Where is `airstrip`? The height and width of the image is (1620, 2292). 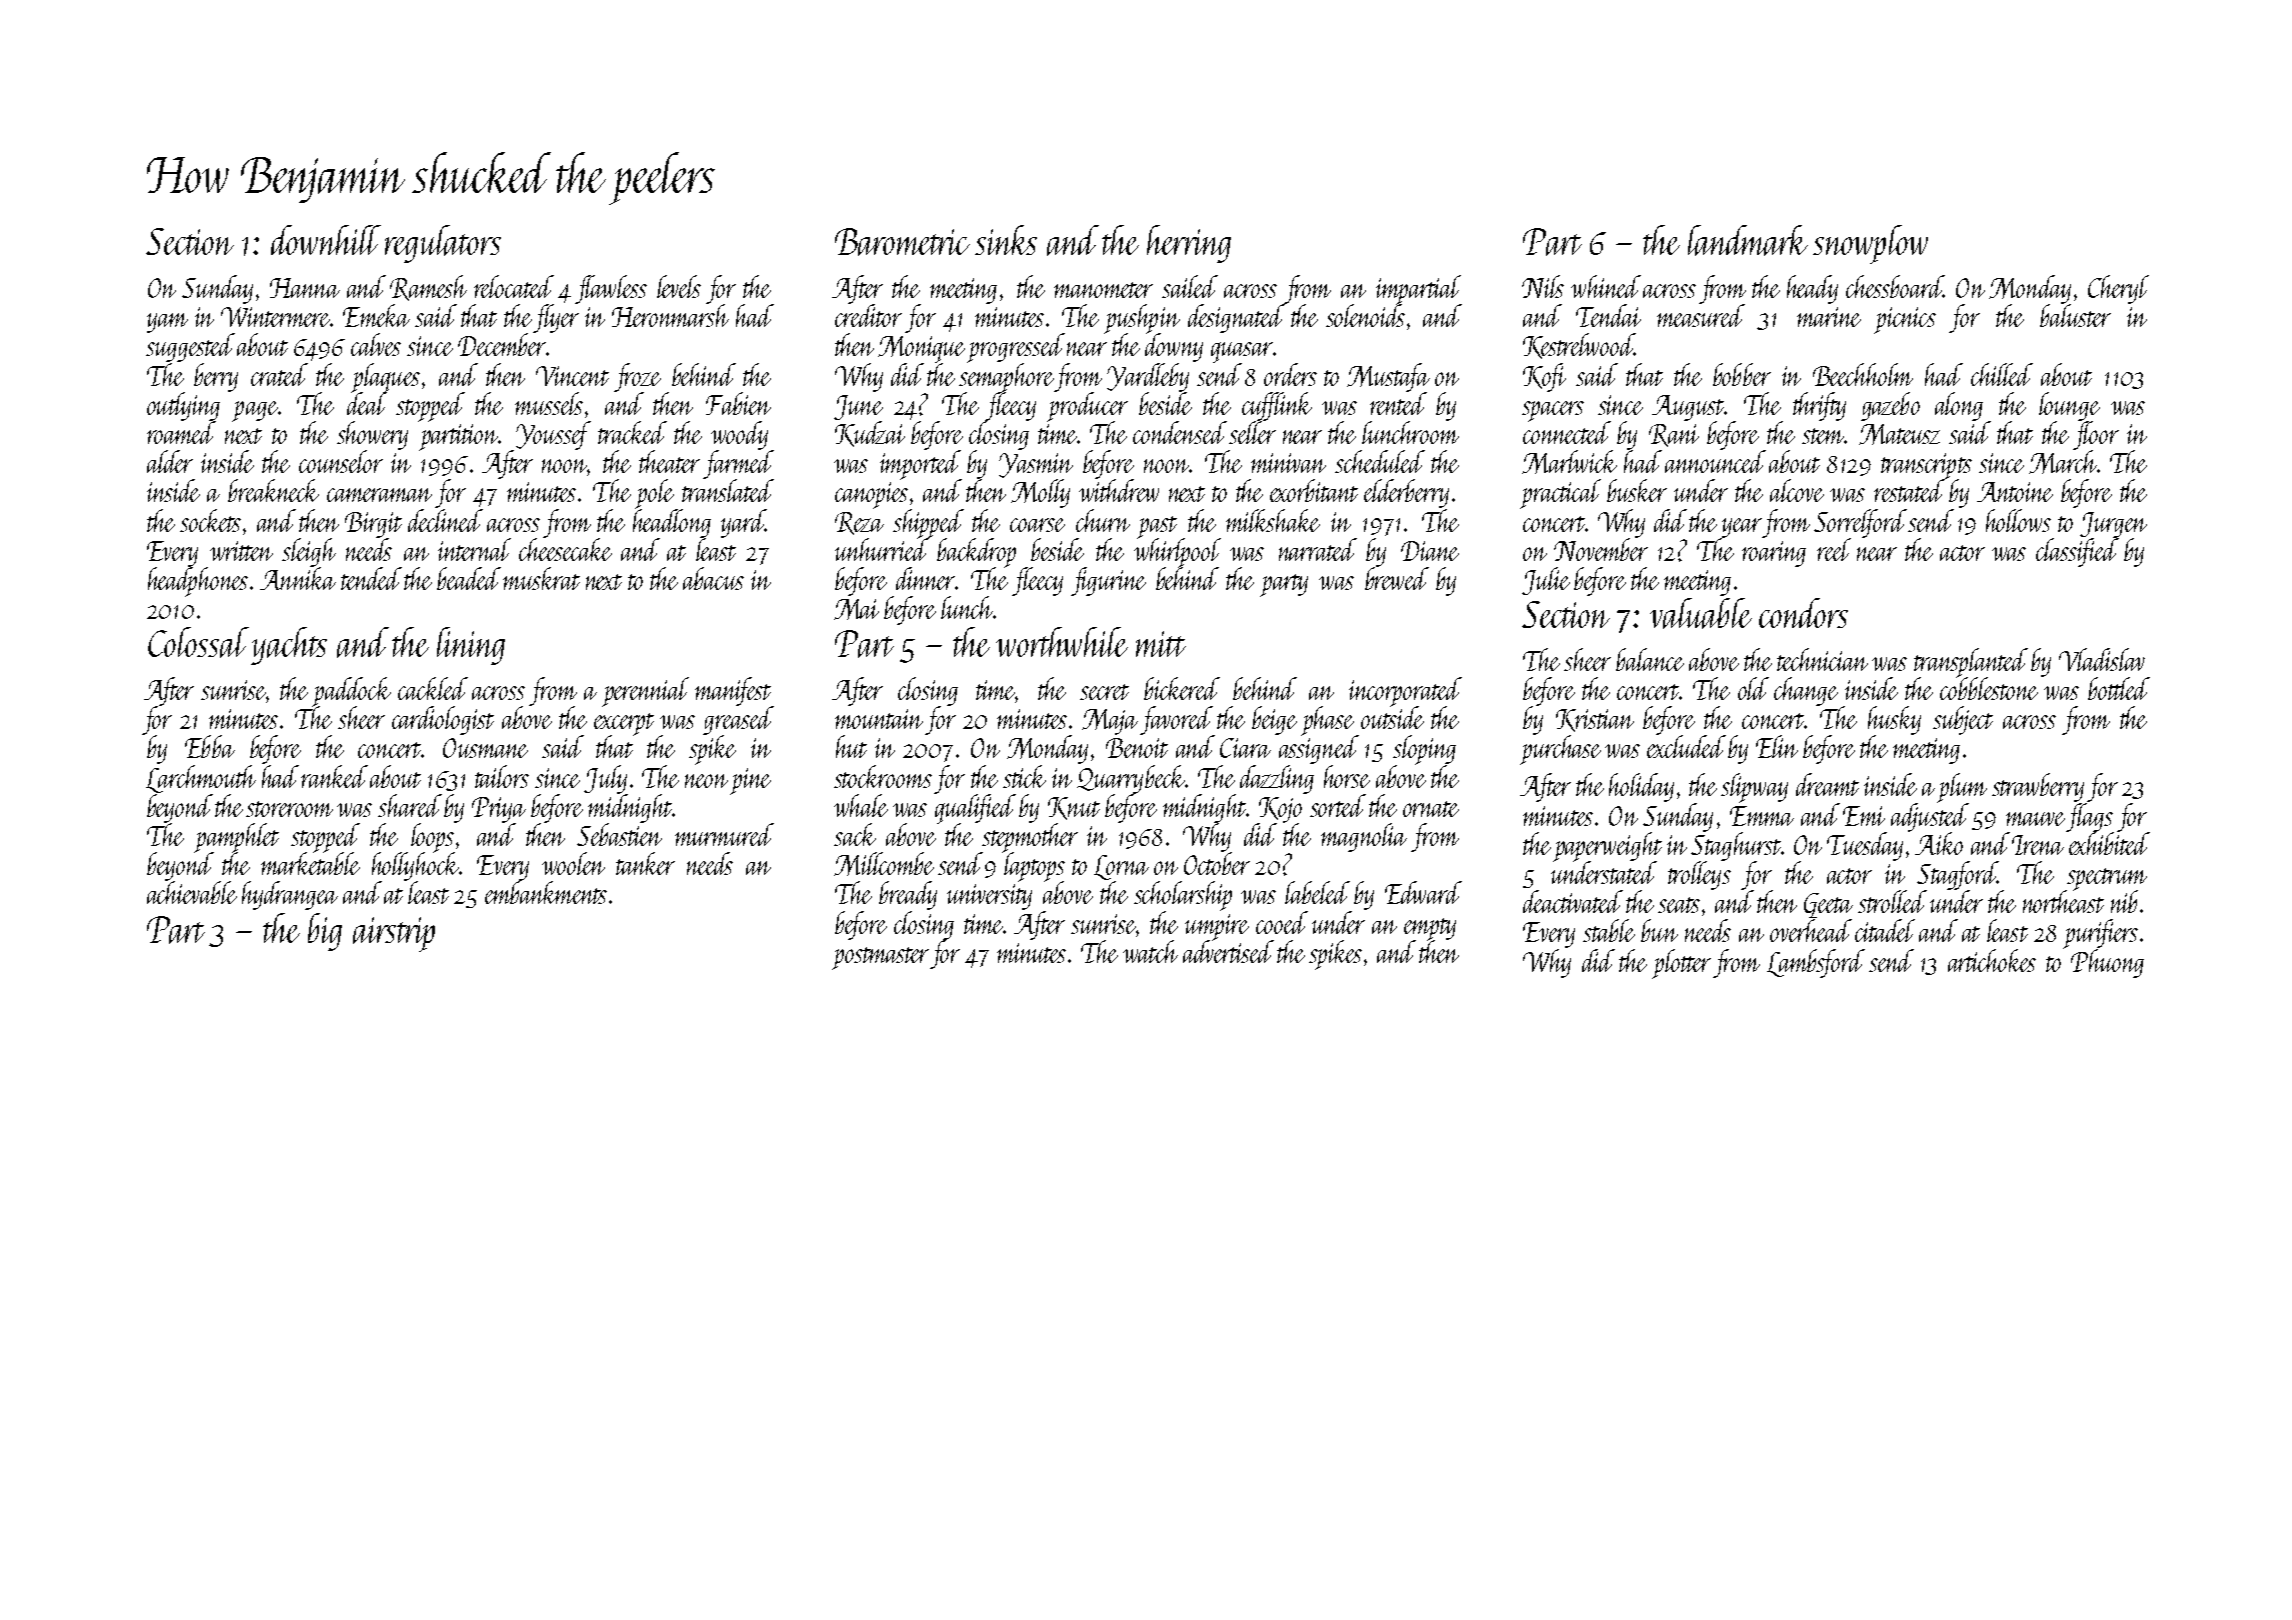 airstrip is located at coordinates (394, 934).
